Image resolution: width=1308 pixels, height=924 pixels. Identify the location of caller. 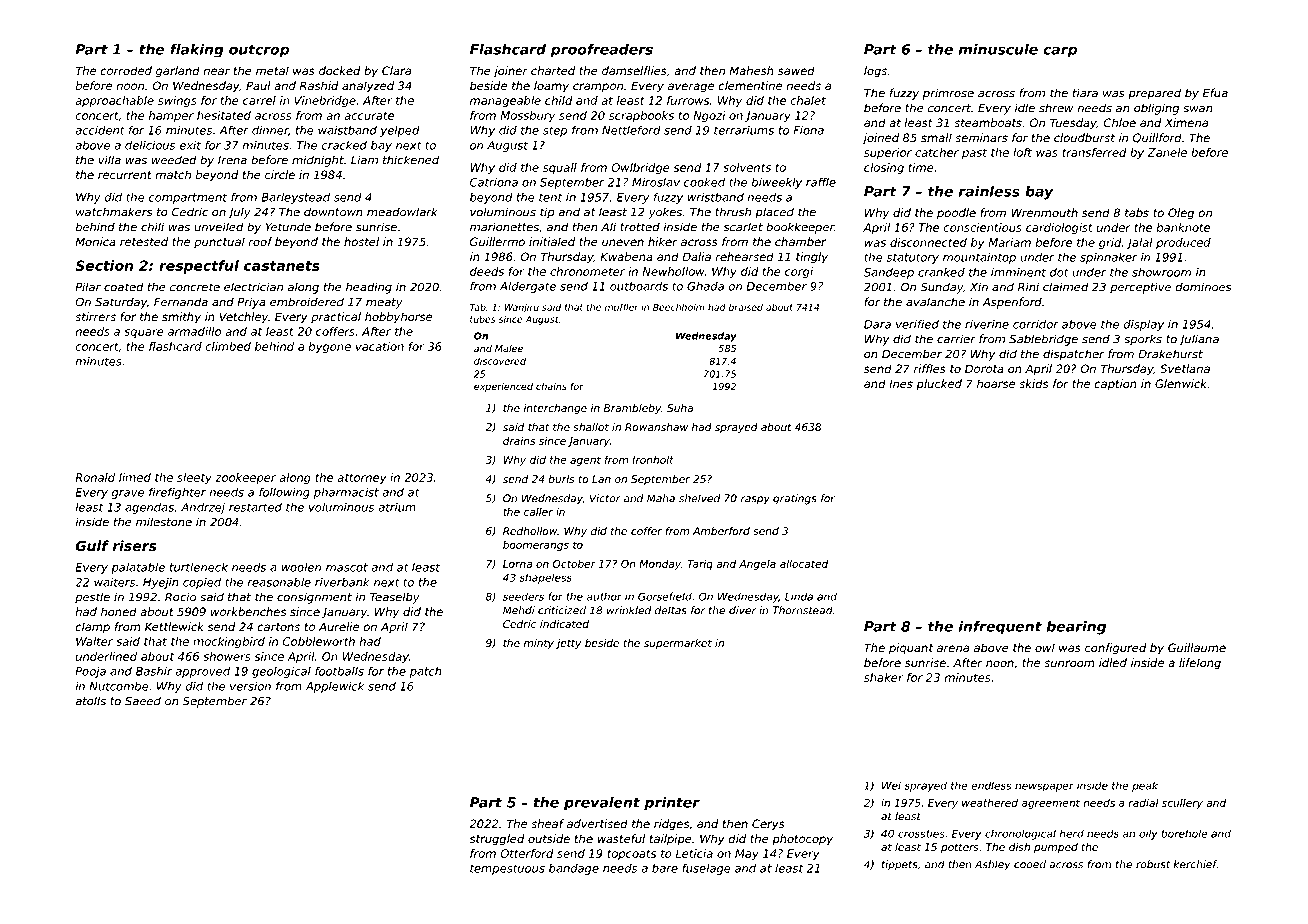
(538, 512).
